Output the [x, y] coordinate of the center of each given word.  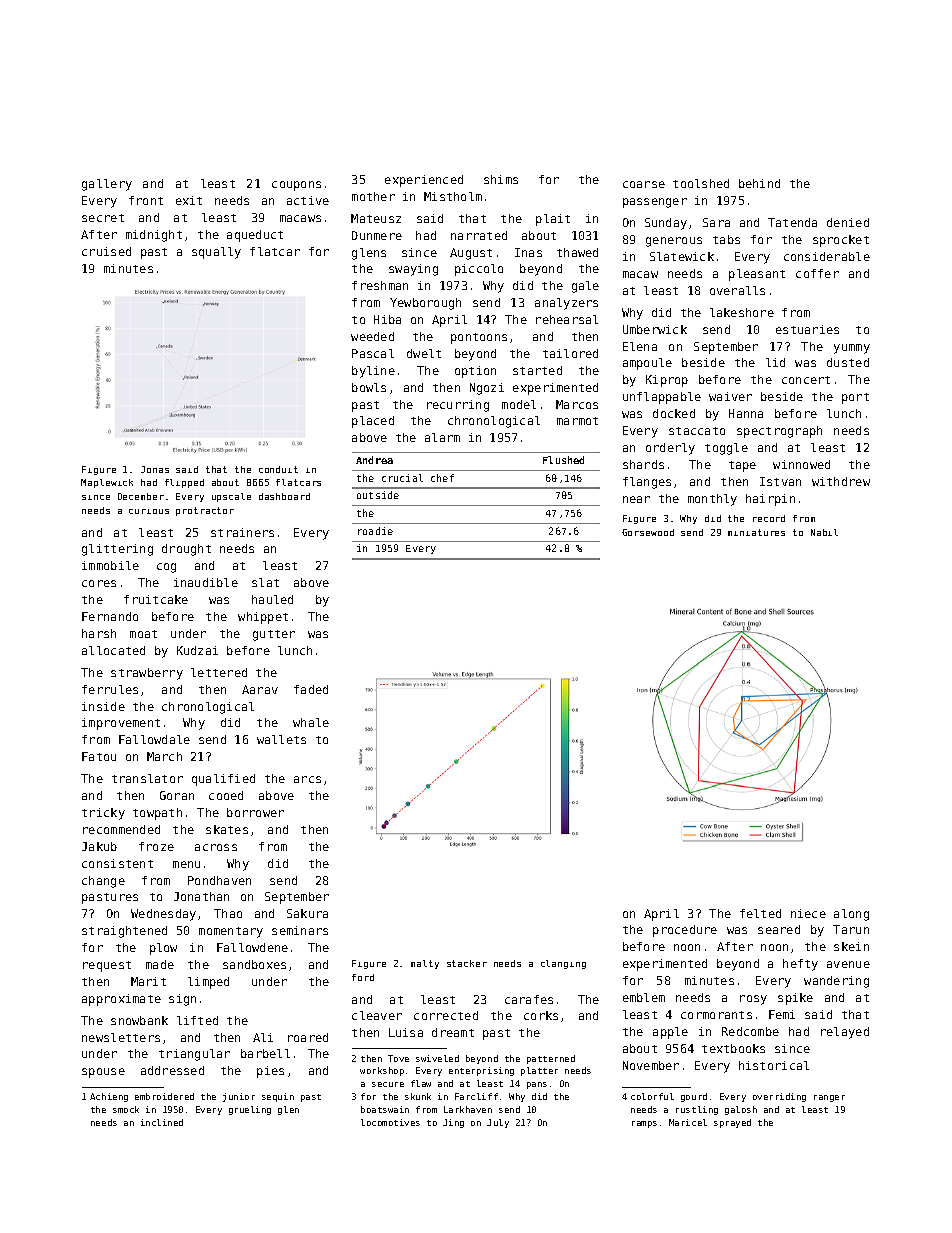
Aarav [260, 689]
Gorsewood [648, 532]
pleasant [757, 275]
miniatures [756, 532]
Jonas [155, 469]
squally [216, 253]
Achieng [109, 1097]
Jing [453, 1123]
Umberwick [655, 329]
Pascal [373, 353]
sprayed [732, 1123]
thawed [577, 252]
